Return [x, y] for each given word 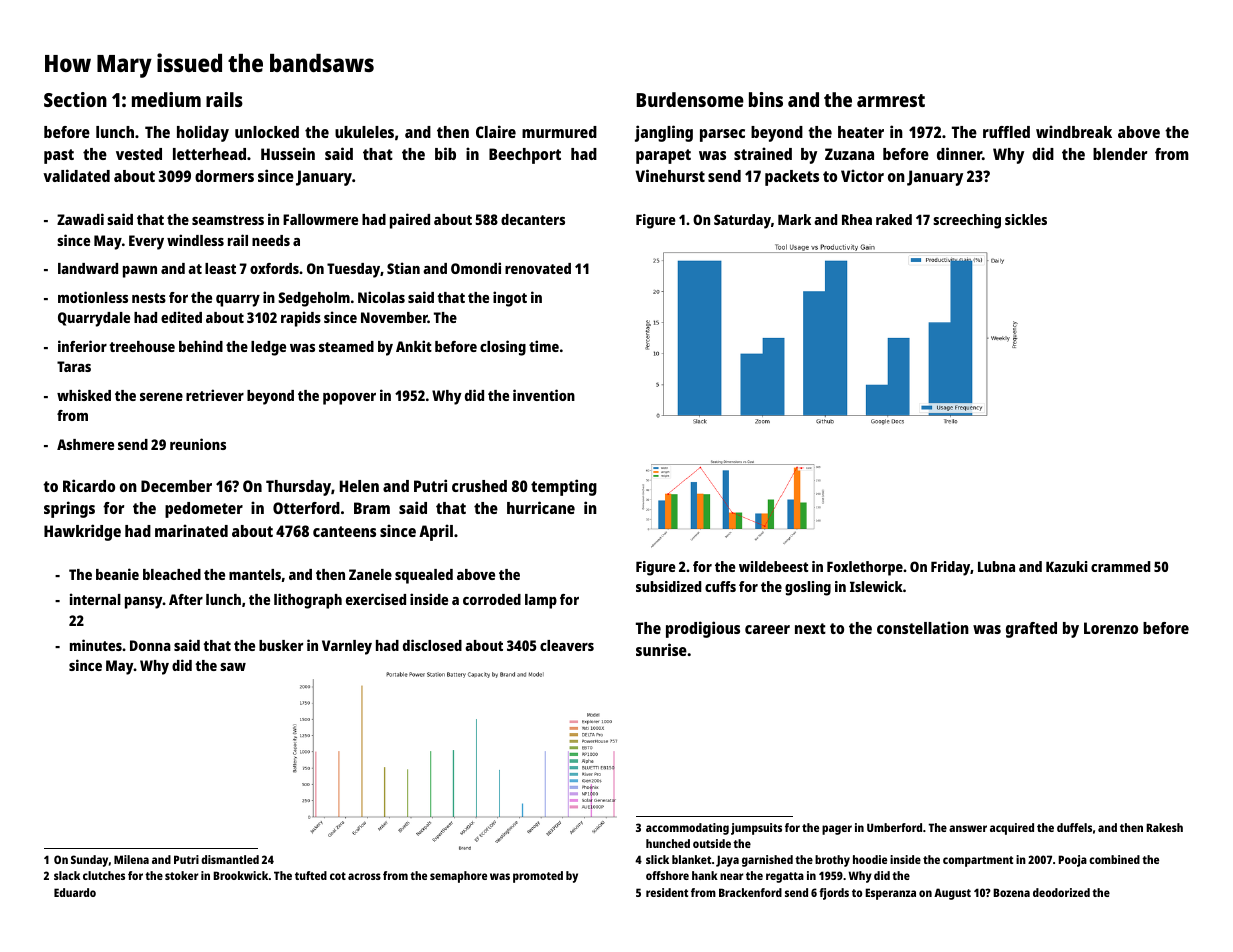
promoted [538, 877]
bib [445, 153]
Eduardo [75, 892]
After [186, 599]
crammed [1120, 566]
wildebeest [773, 566]
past [59, 156]
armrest [891, 100]
